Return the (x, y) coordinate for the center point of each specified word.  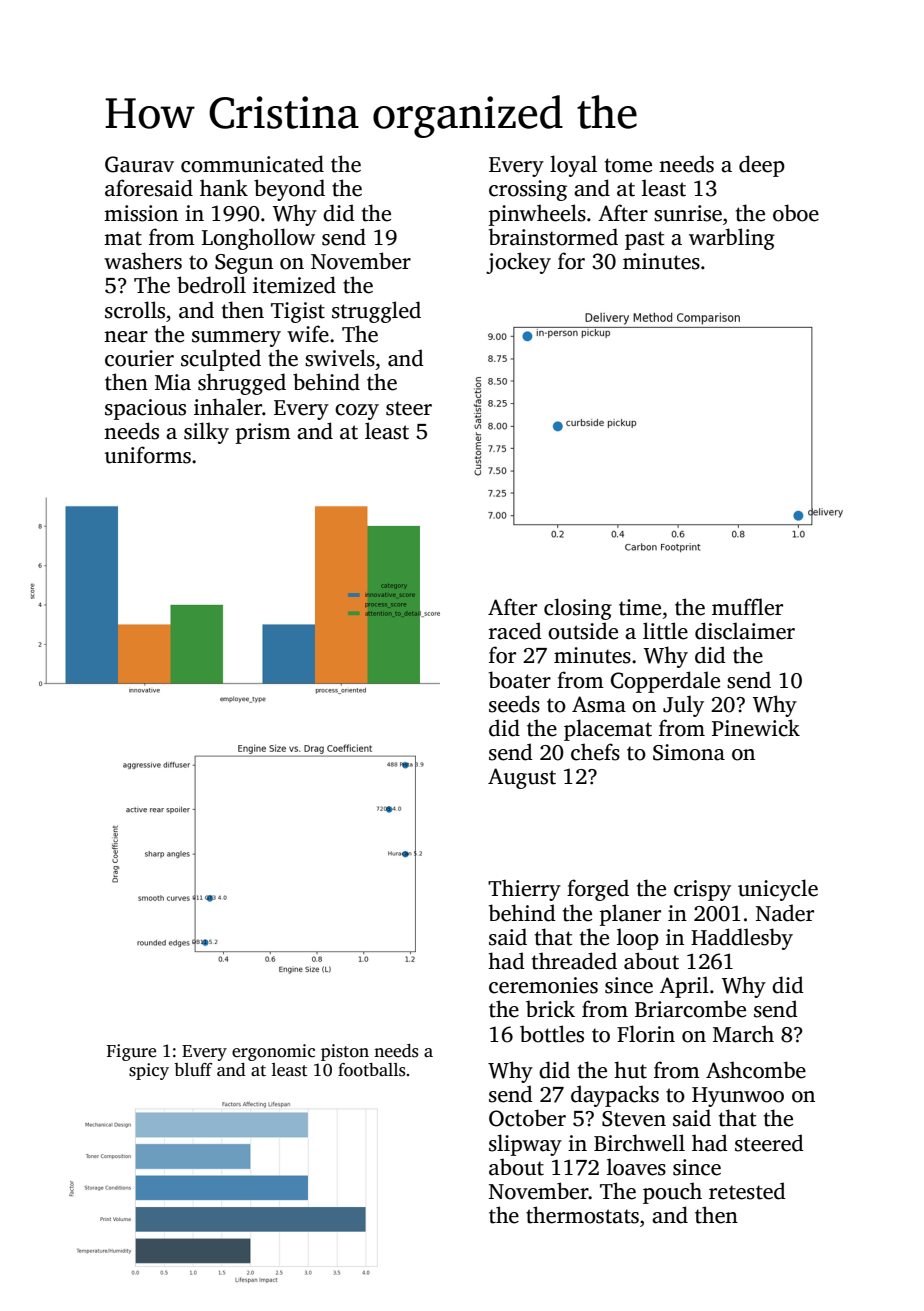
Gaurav (139, 164)
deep (762, 166)
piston (345, 1052)
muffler (747, 607)
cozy (357, 412)
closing (578, 609)
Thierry (524, 890)
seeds (514, 704)
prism (263, 433)
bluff (193, 1070)
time (640, 607)
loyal (573, 166)
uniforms (148, 455)
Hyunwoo (738, 1097)
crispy (702, 890)
